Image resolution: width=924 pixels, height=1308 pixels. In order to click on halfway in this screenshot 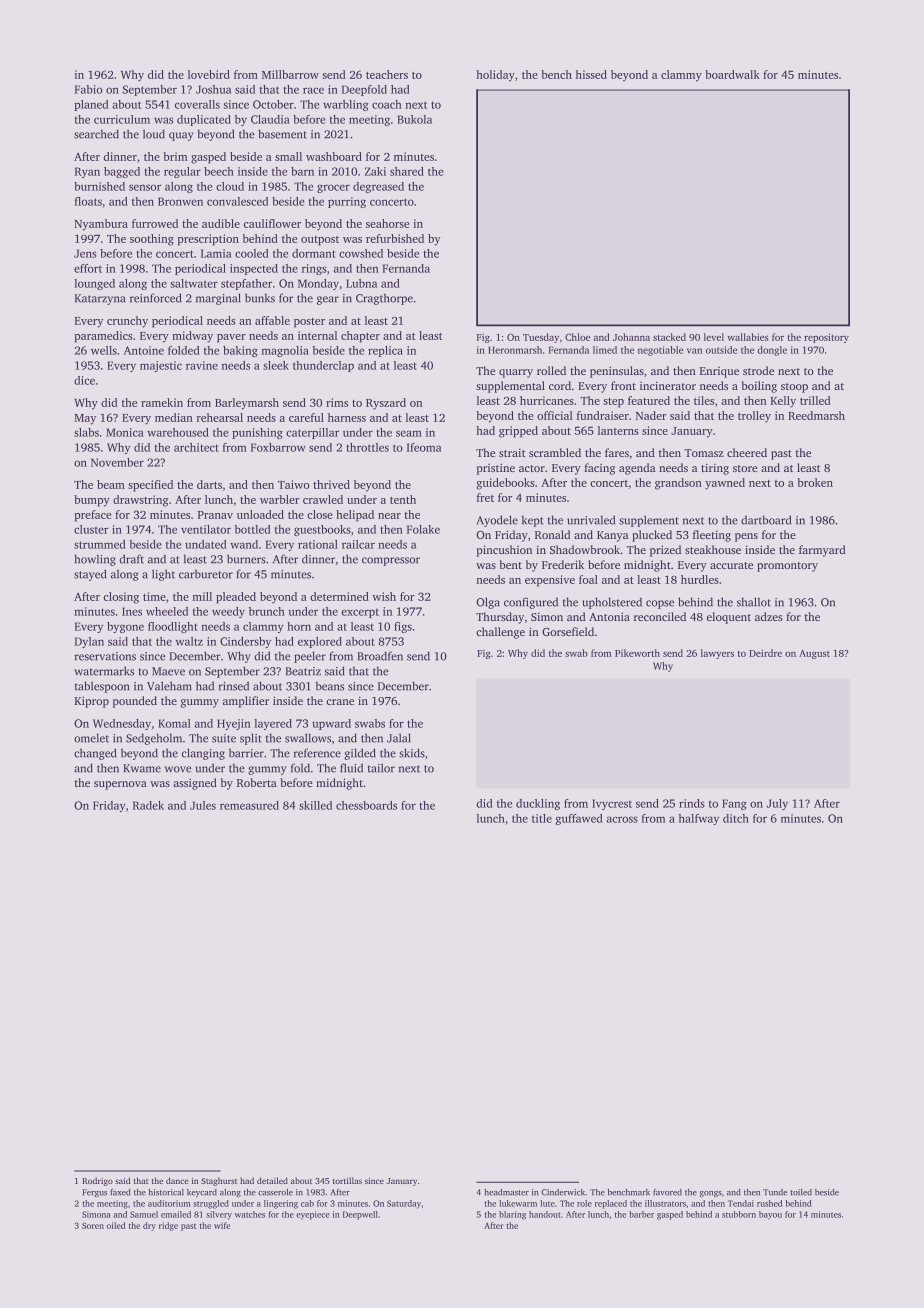, I will do `click(699, 819)`.
